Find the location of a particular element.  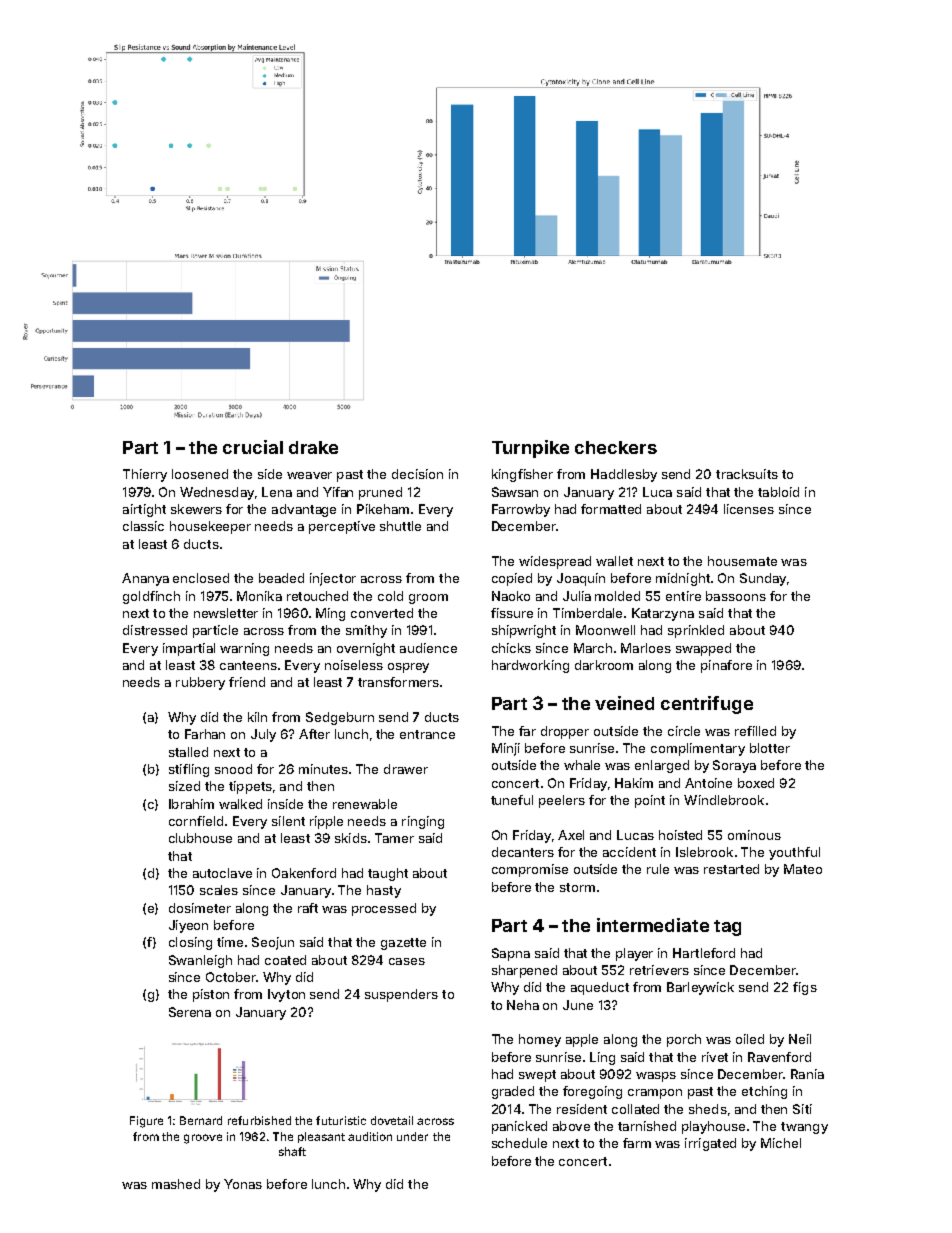

blotter is located at coordinates (770, 748).
